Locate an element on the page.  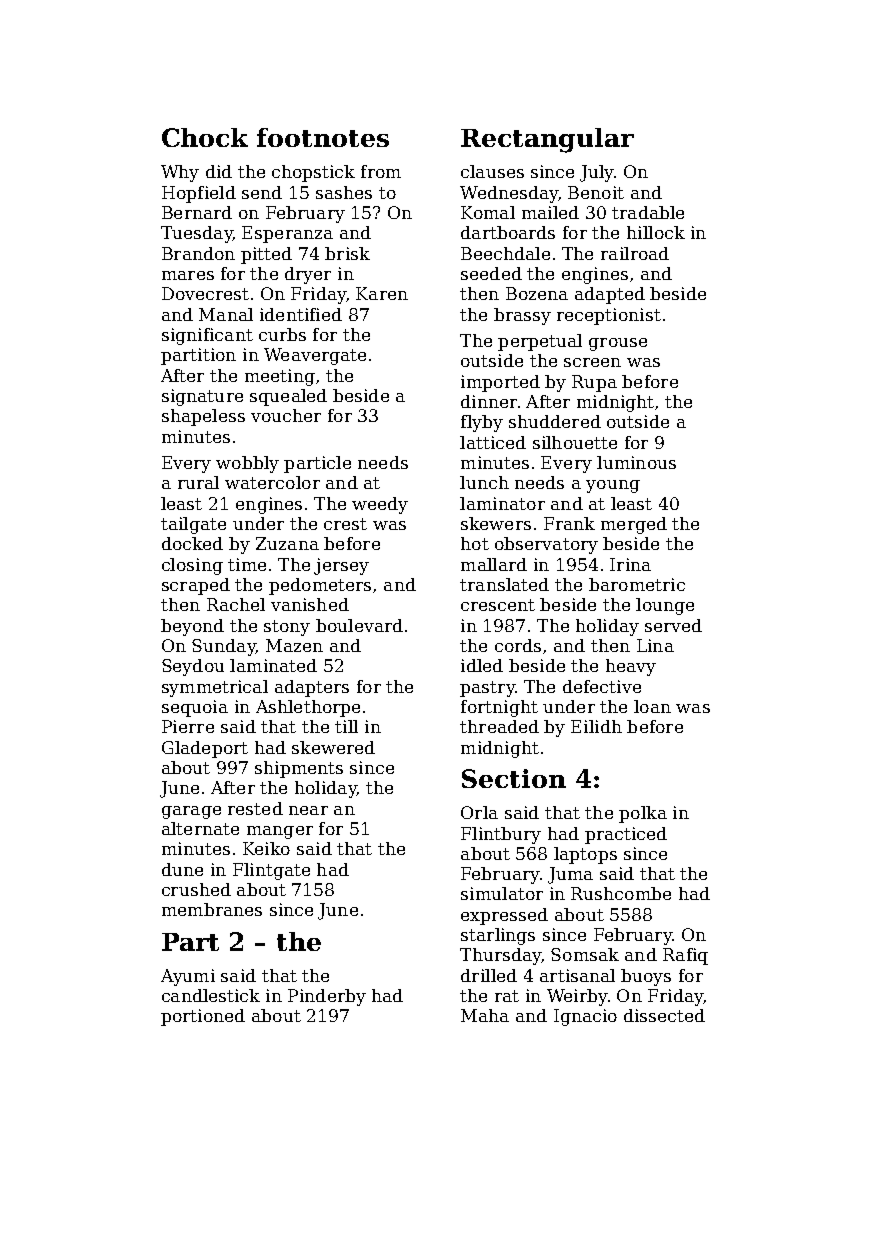
from is located at coordinates (381, 171).
